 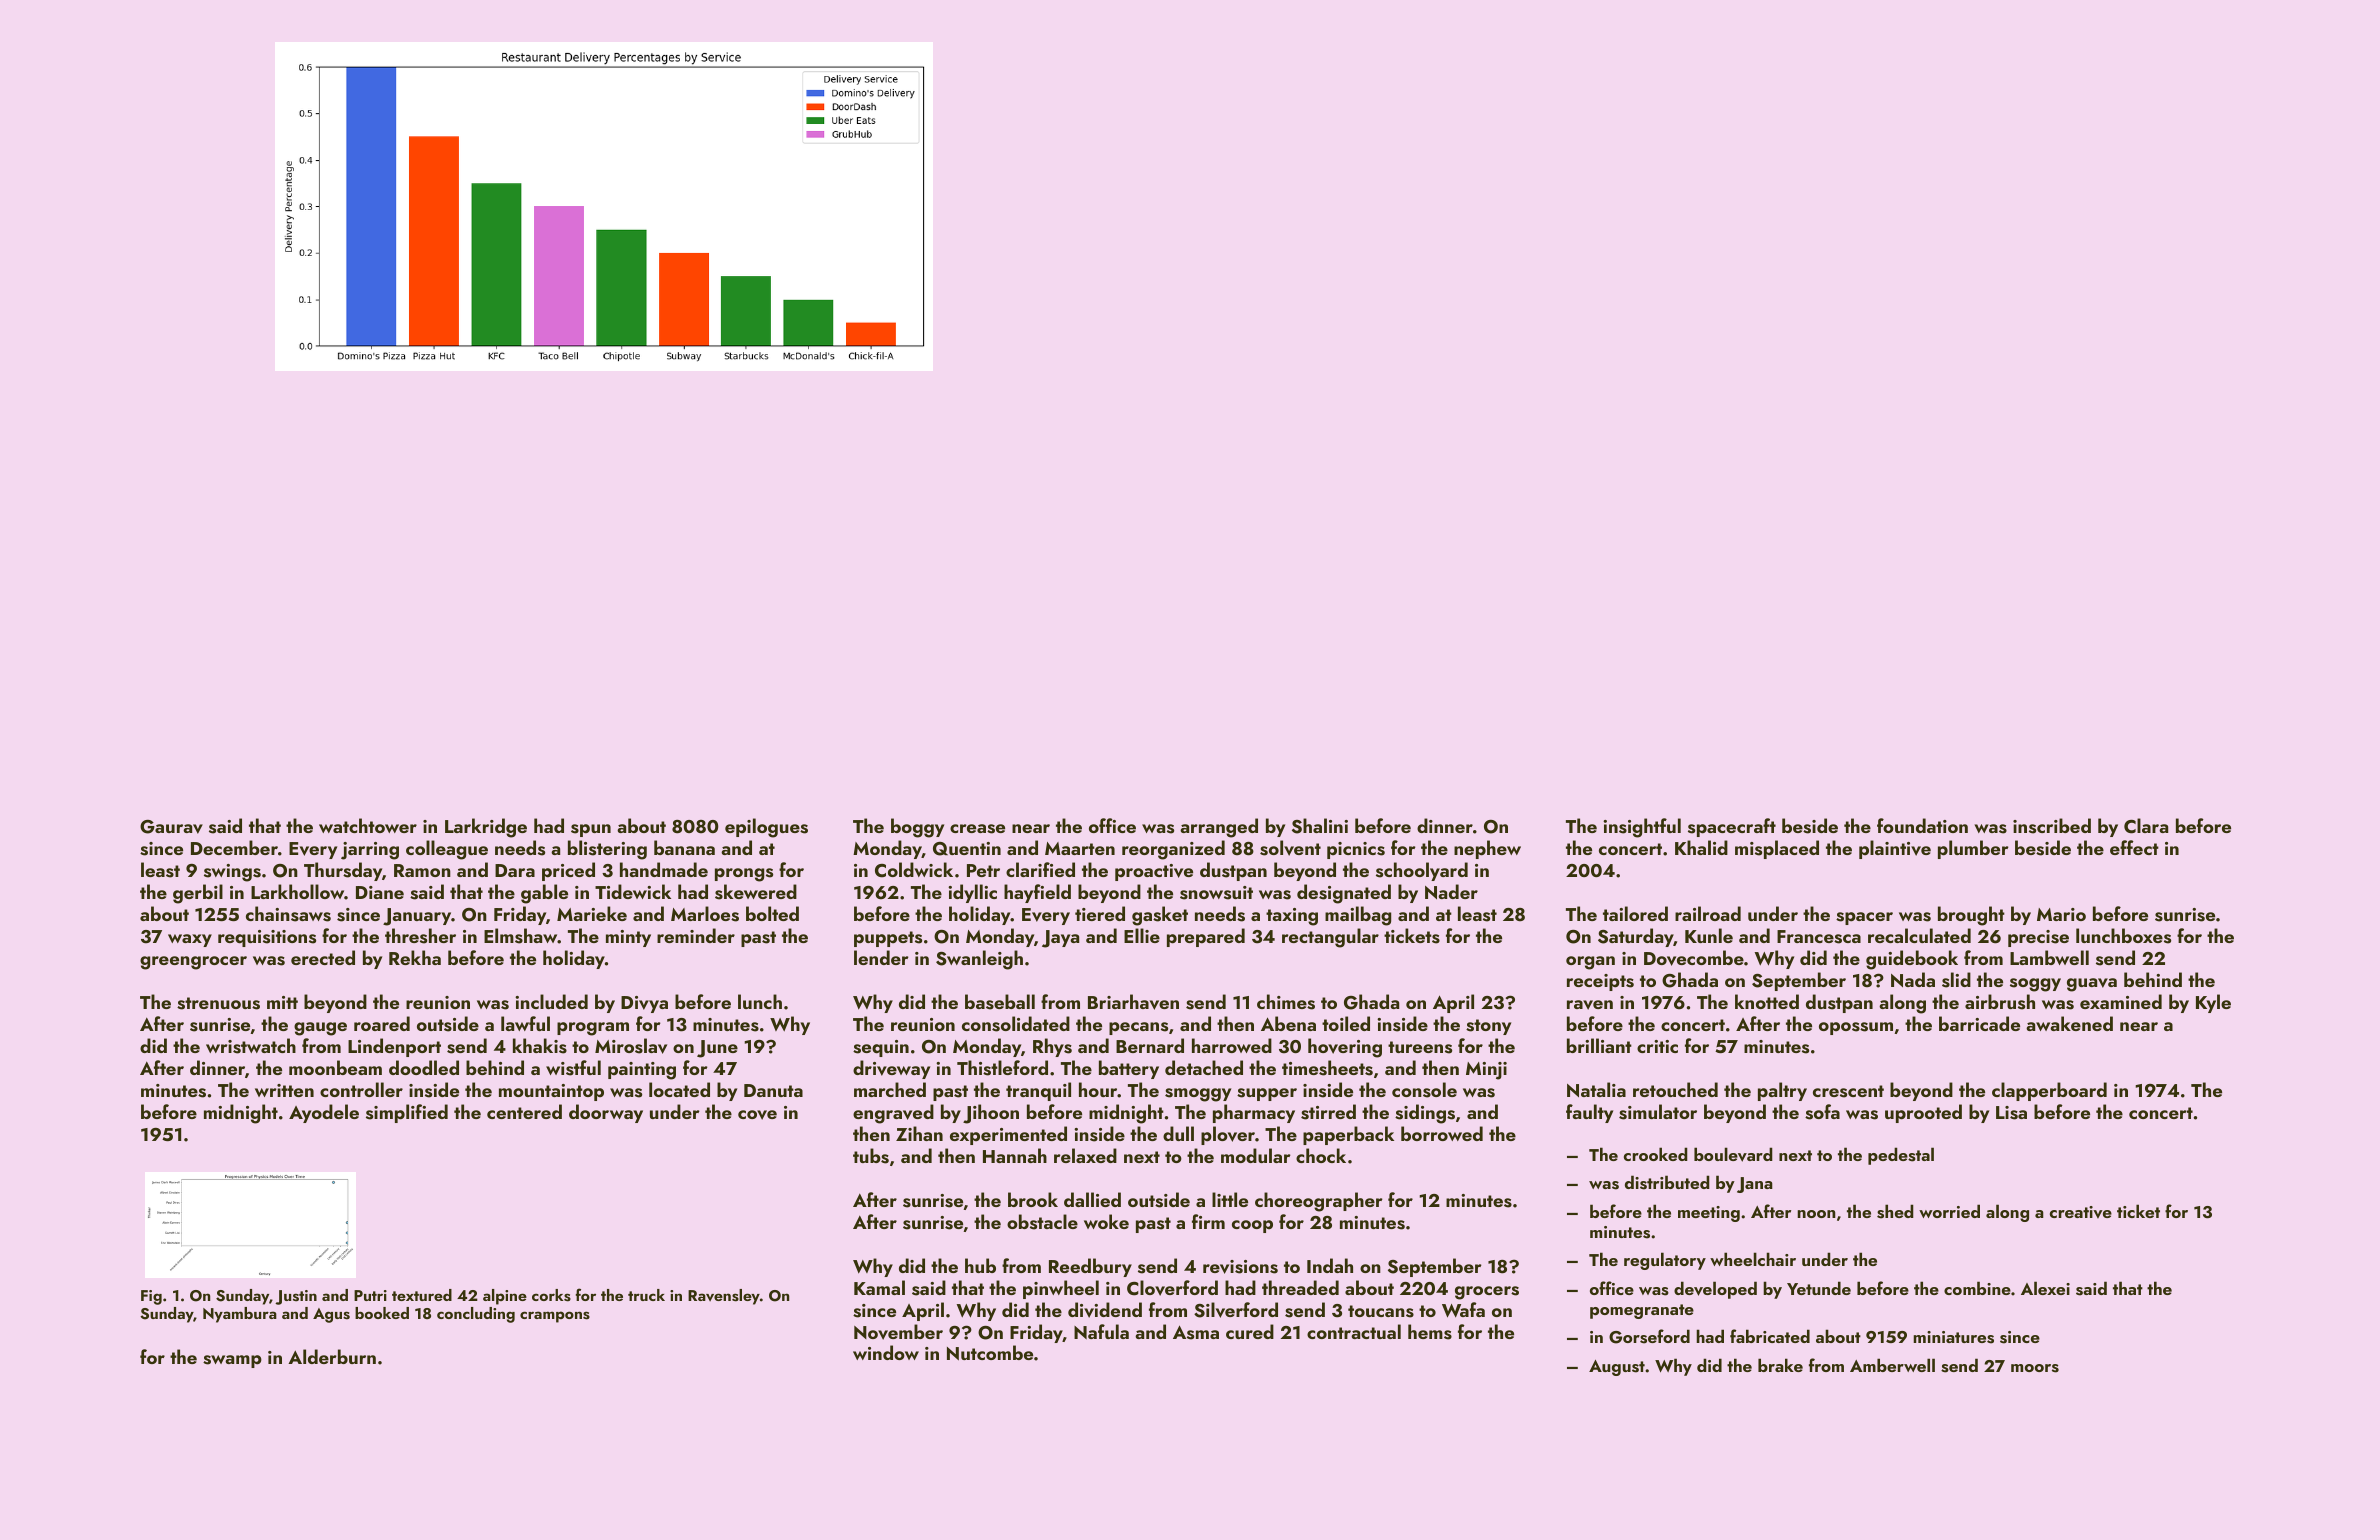 I want to click on banana, so click(x=684, y=847).
